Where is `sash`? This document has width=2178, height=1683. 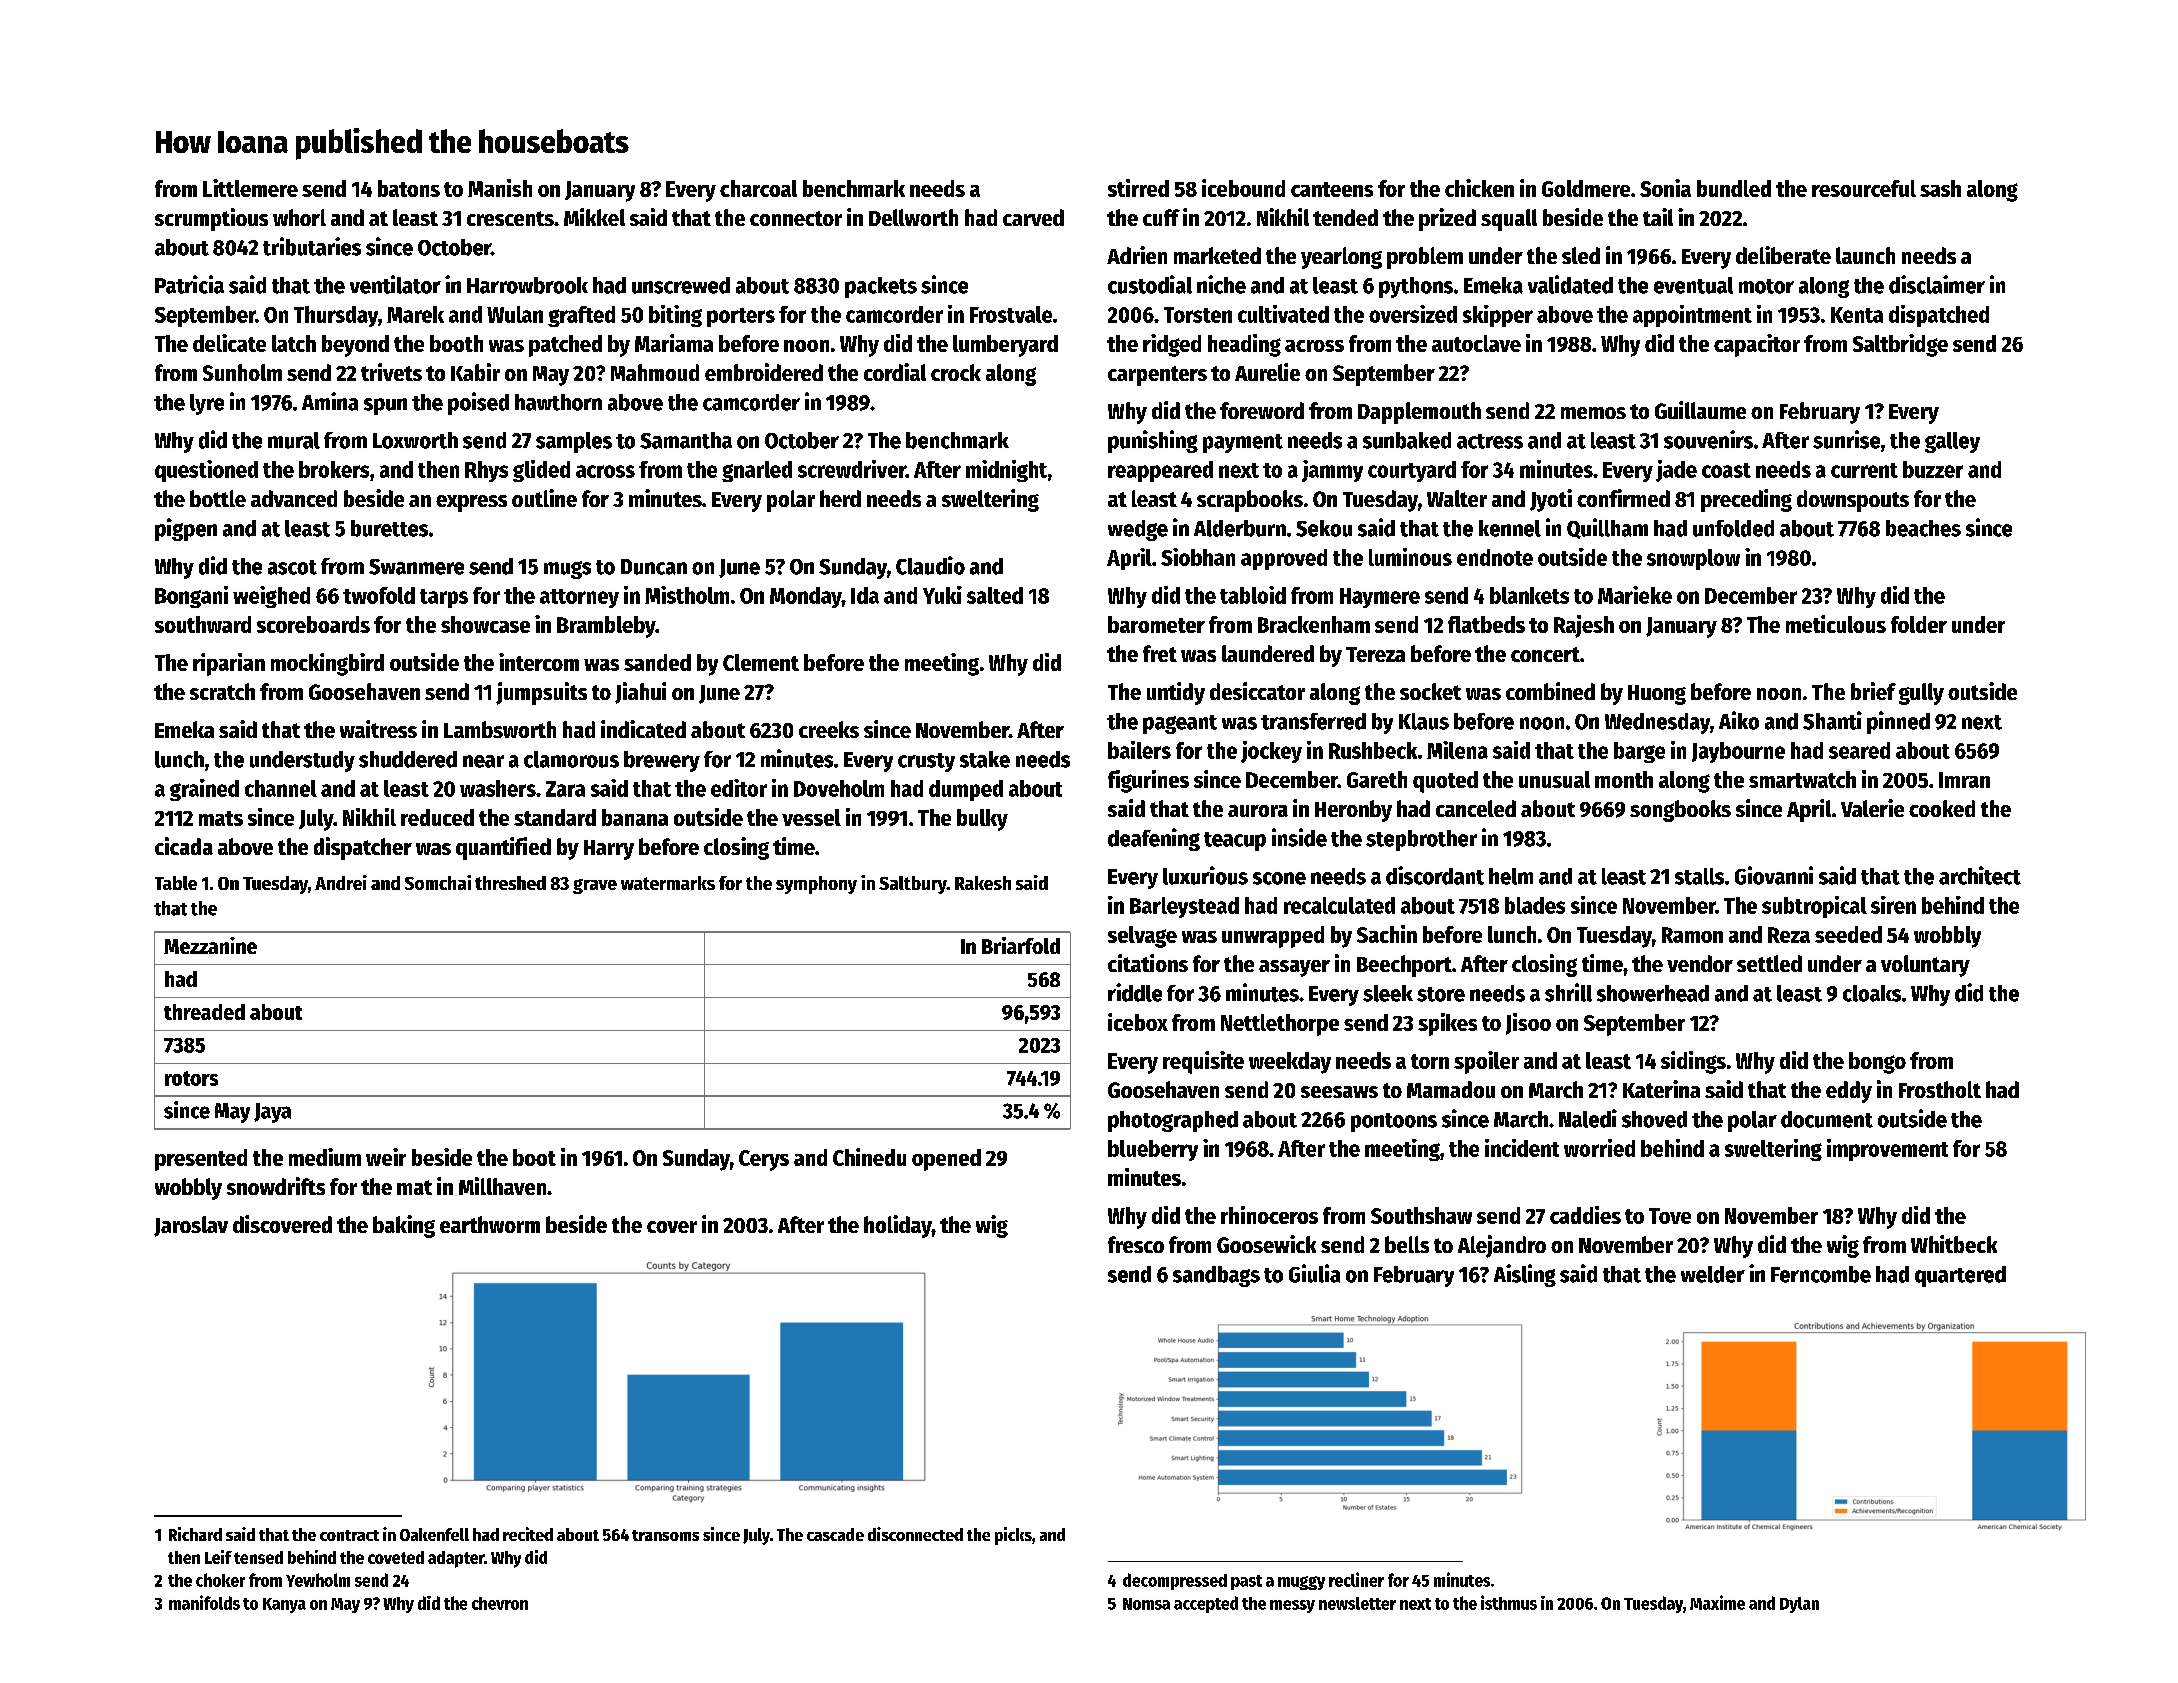 sash is located at coordinates (1940, 188).
